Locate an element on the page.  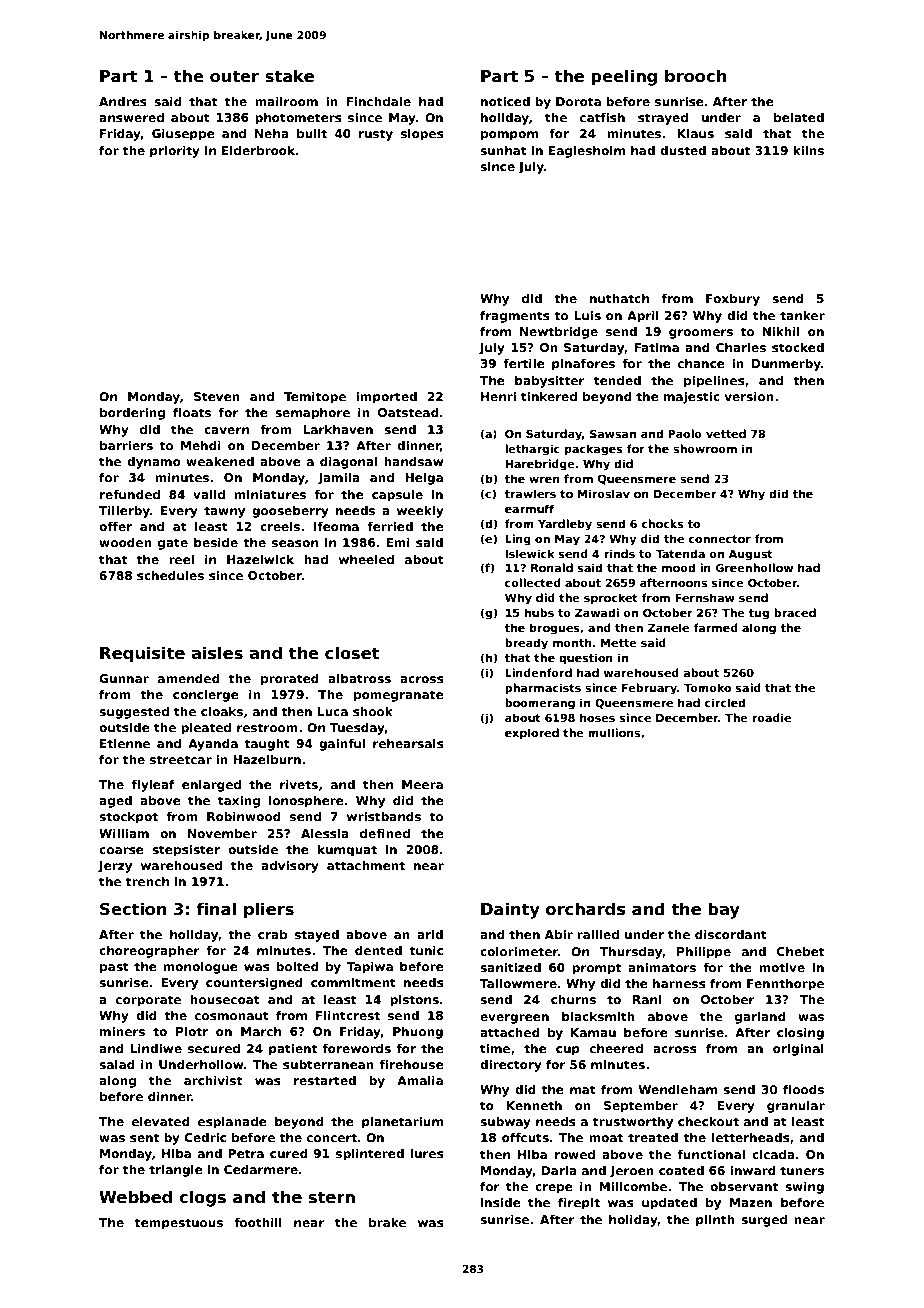
brooch is located at coordinates (695, 76).
